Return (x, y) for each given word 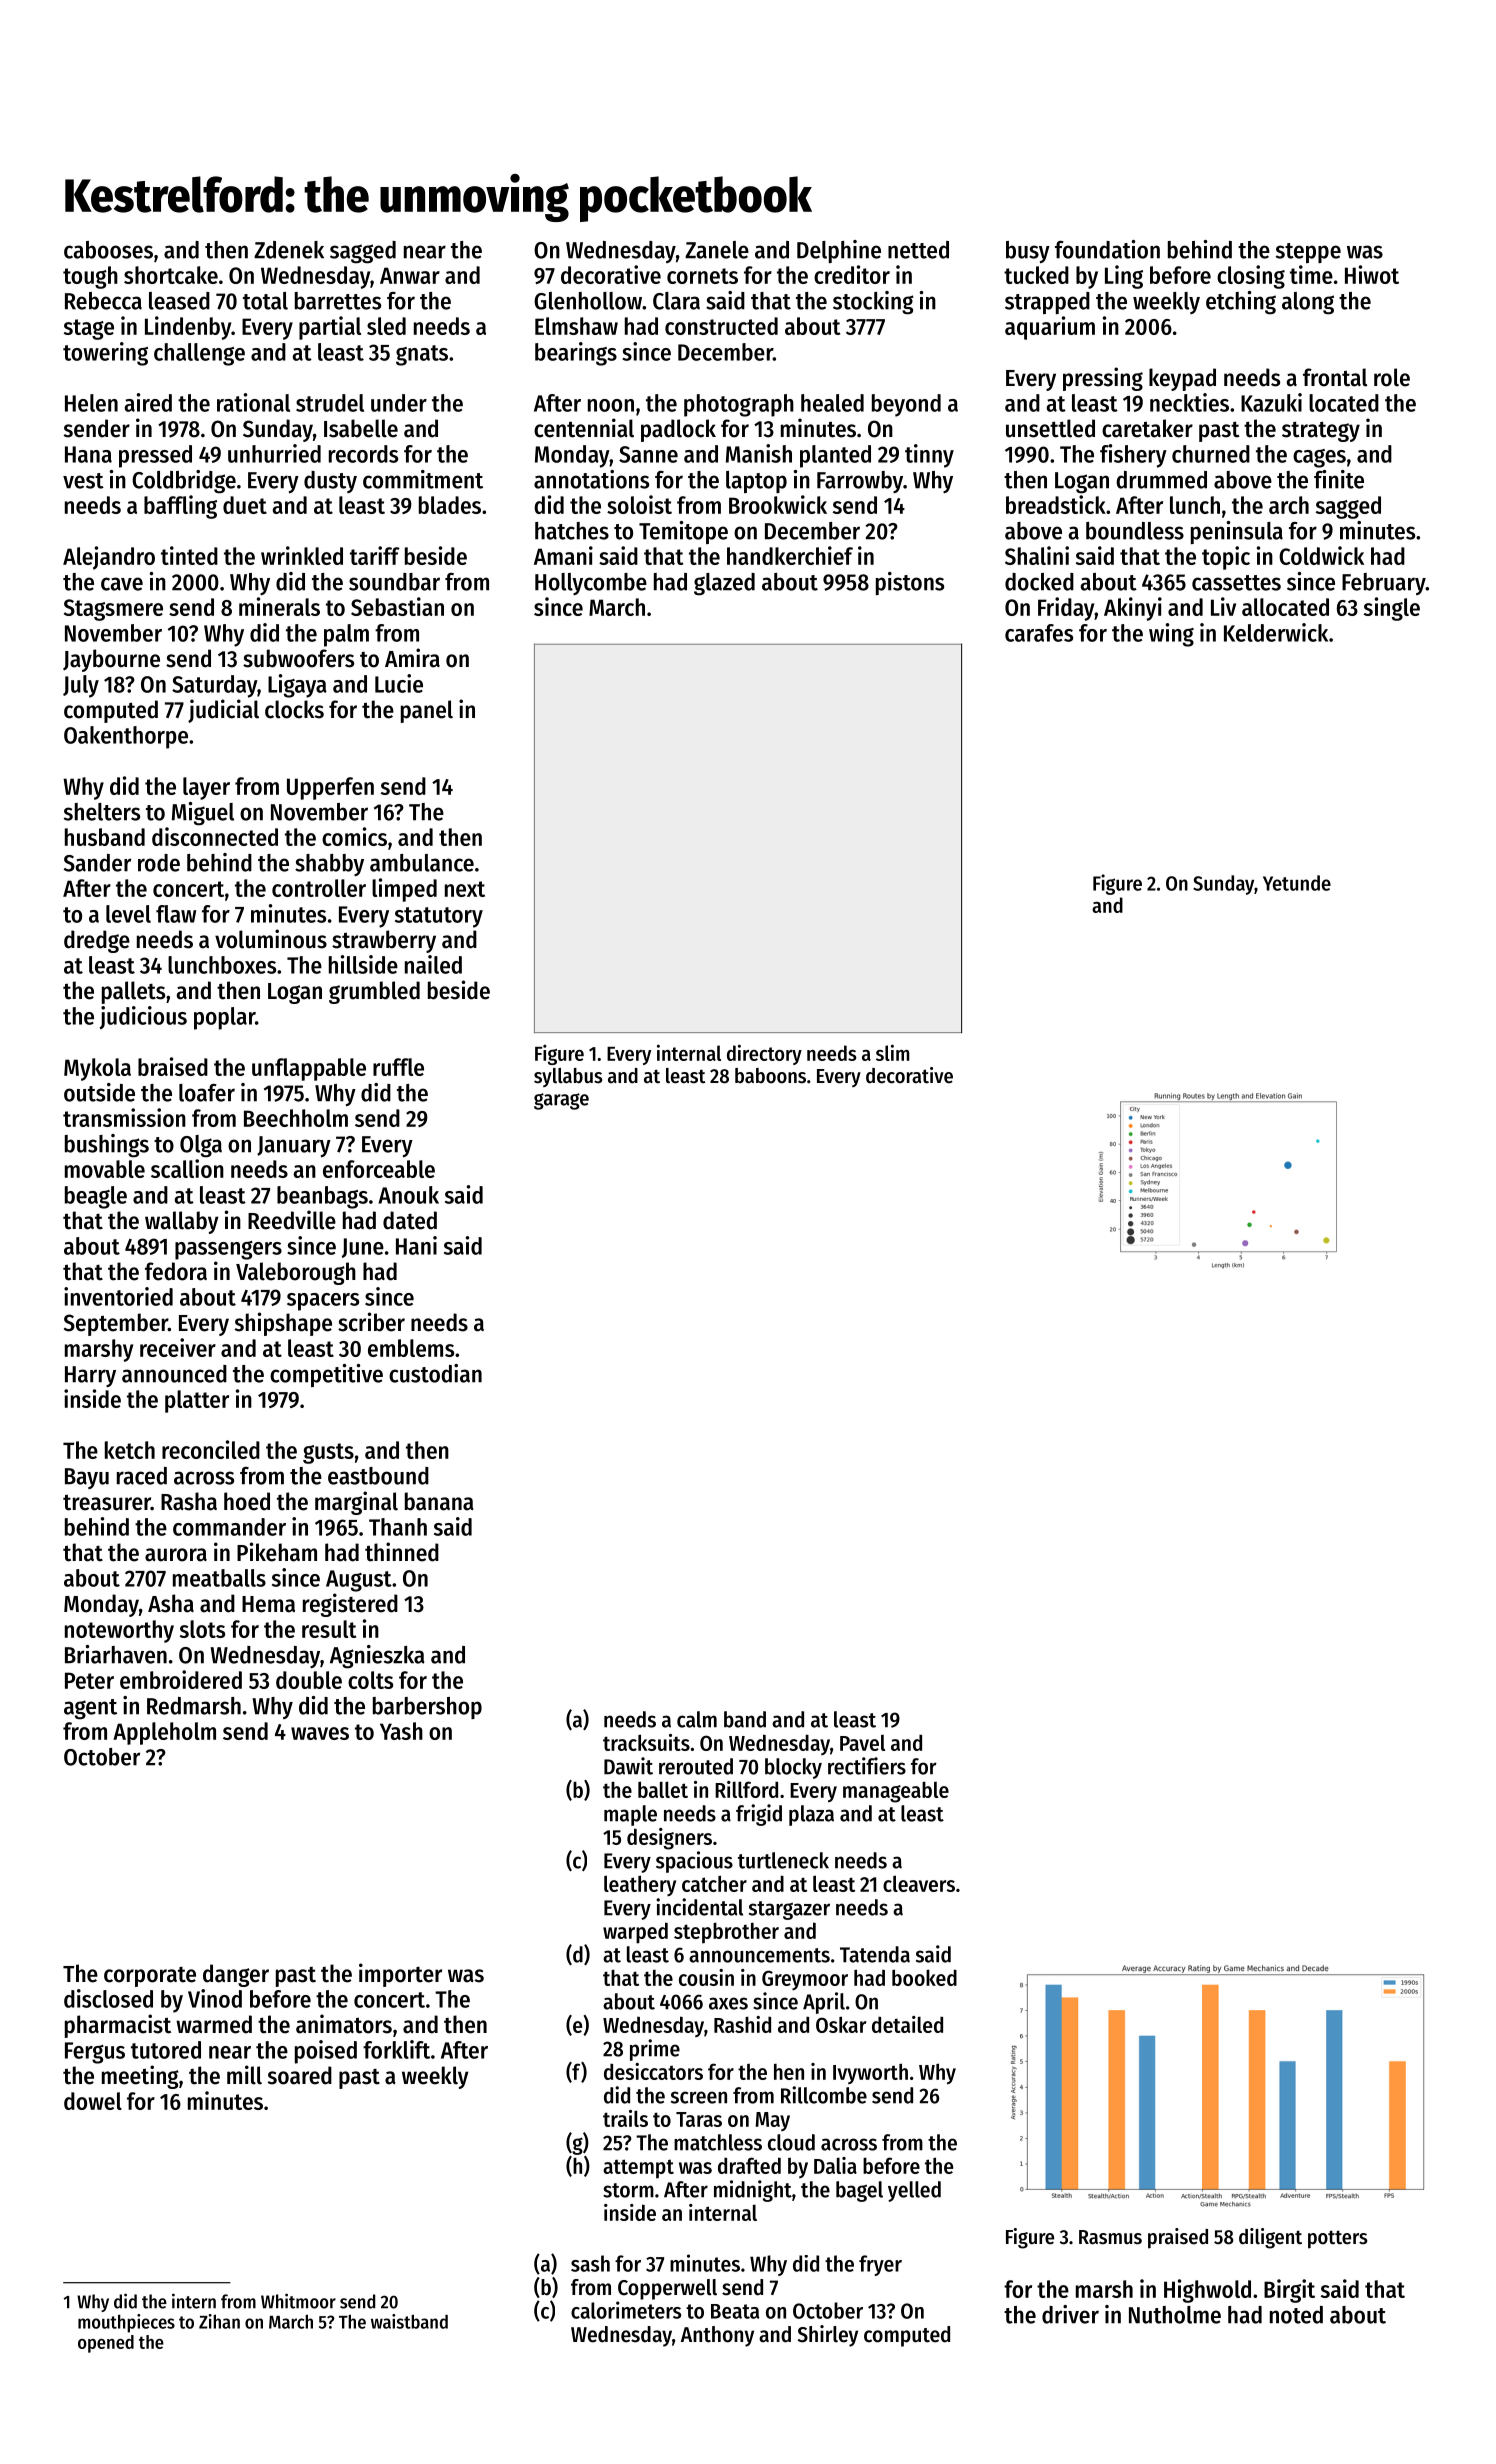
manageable (896, 1792)
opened (106, 2344)
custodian (435, 1373)
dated (410, 1220)
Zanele (717, 250)
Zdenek (289, 250)
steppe (1308, 253)
